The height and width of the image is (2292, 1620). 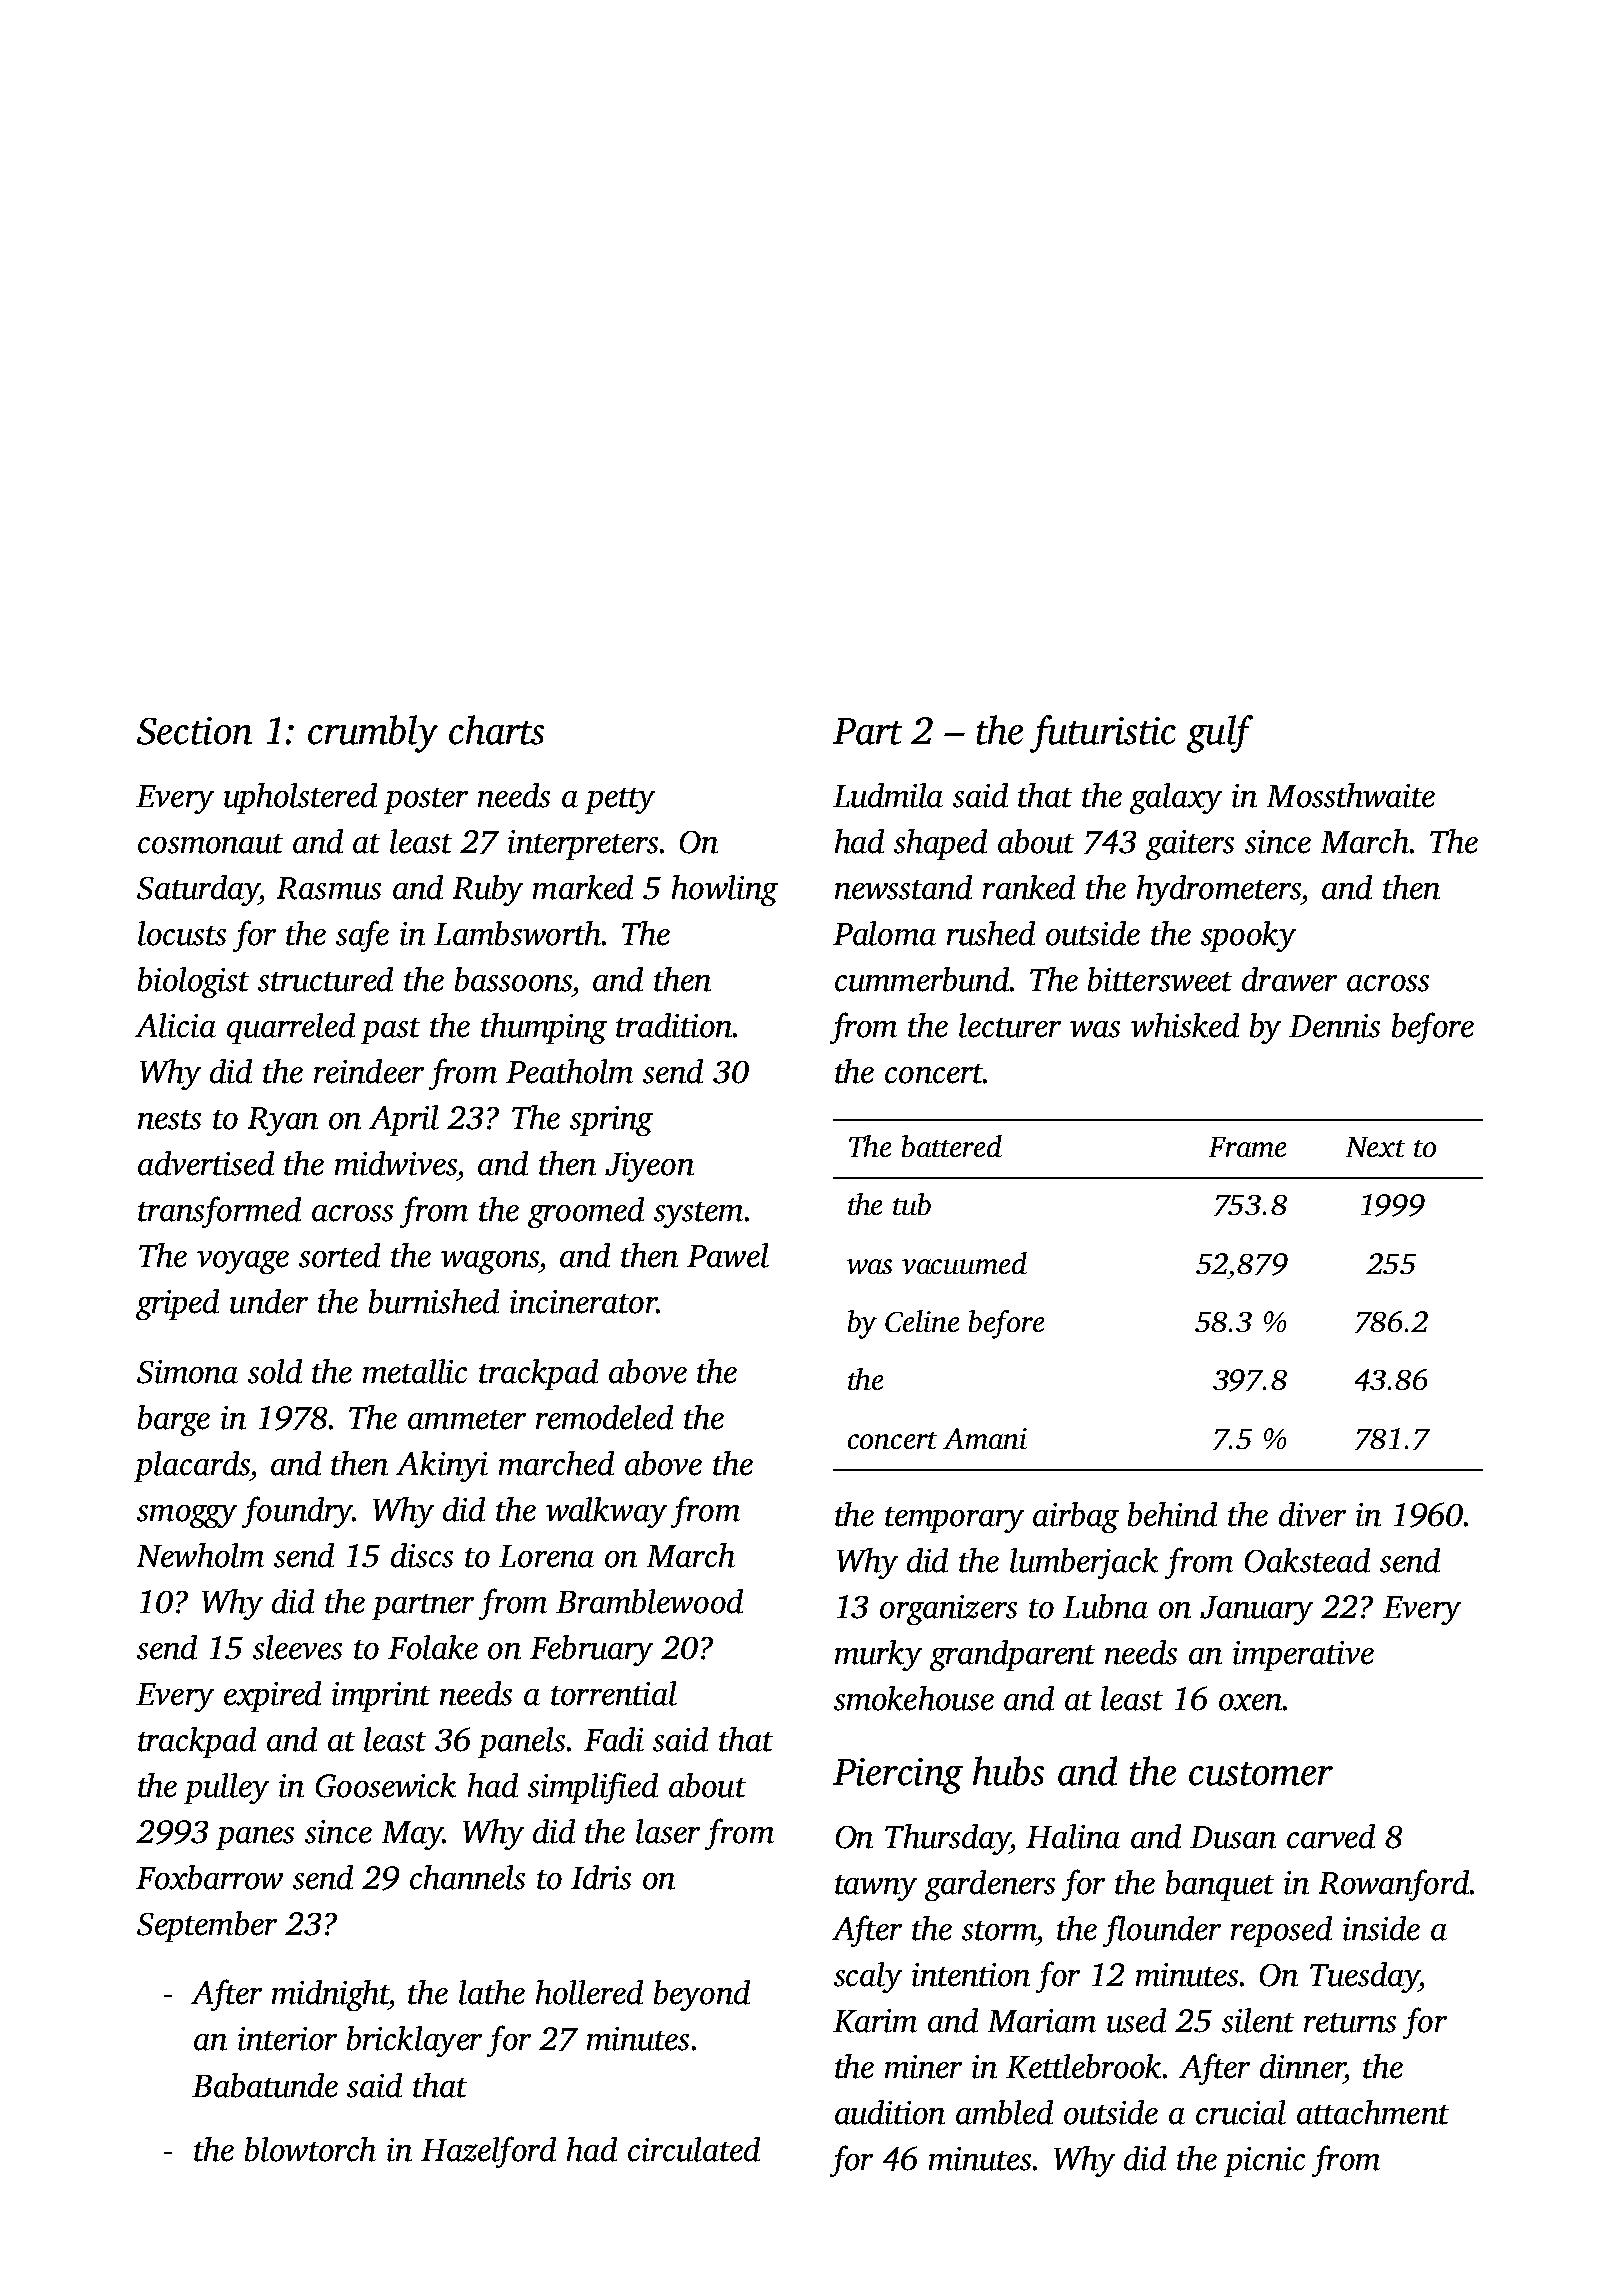 I want to click on torrential, so click(x=614, y=1693).
